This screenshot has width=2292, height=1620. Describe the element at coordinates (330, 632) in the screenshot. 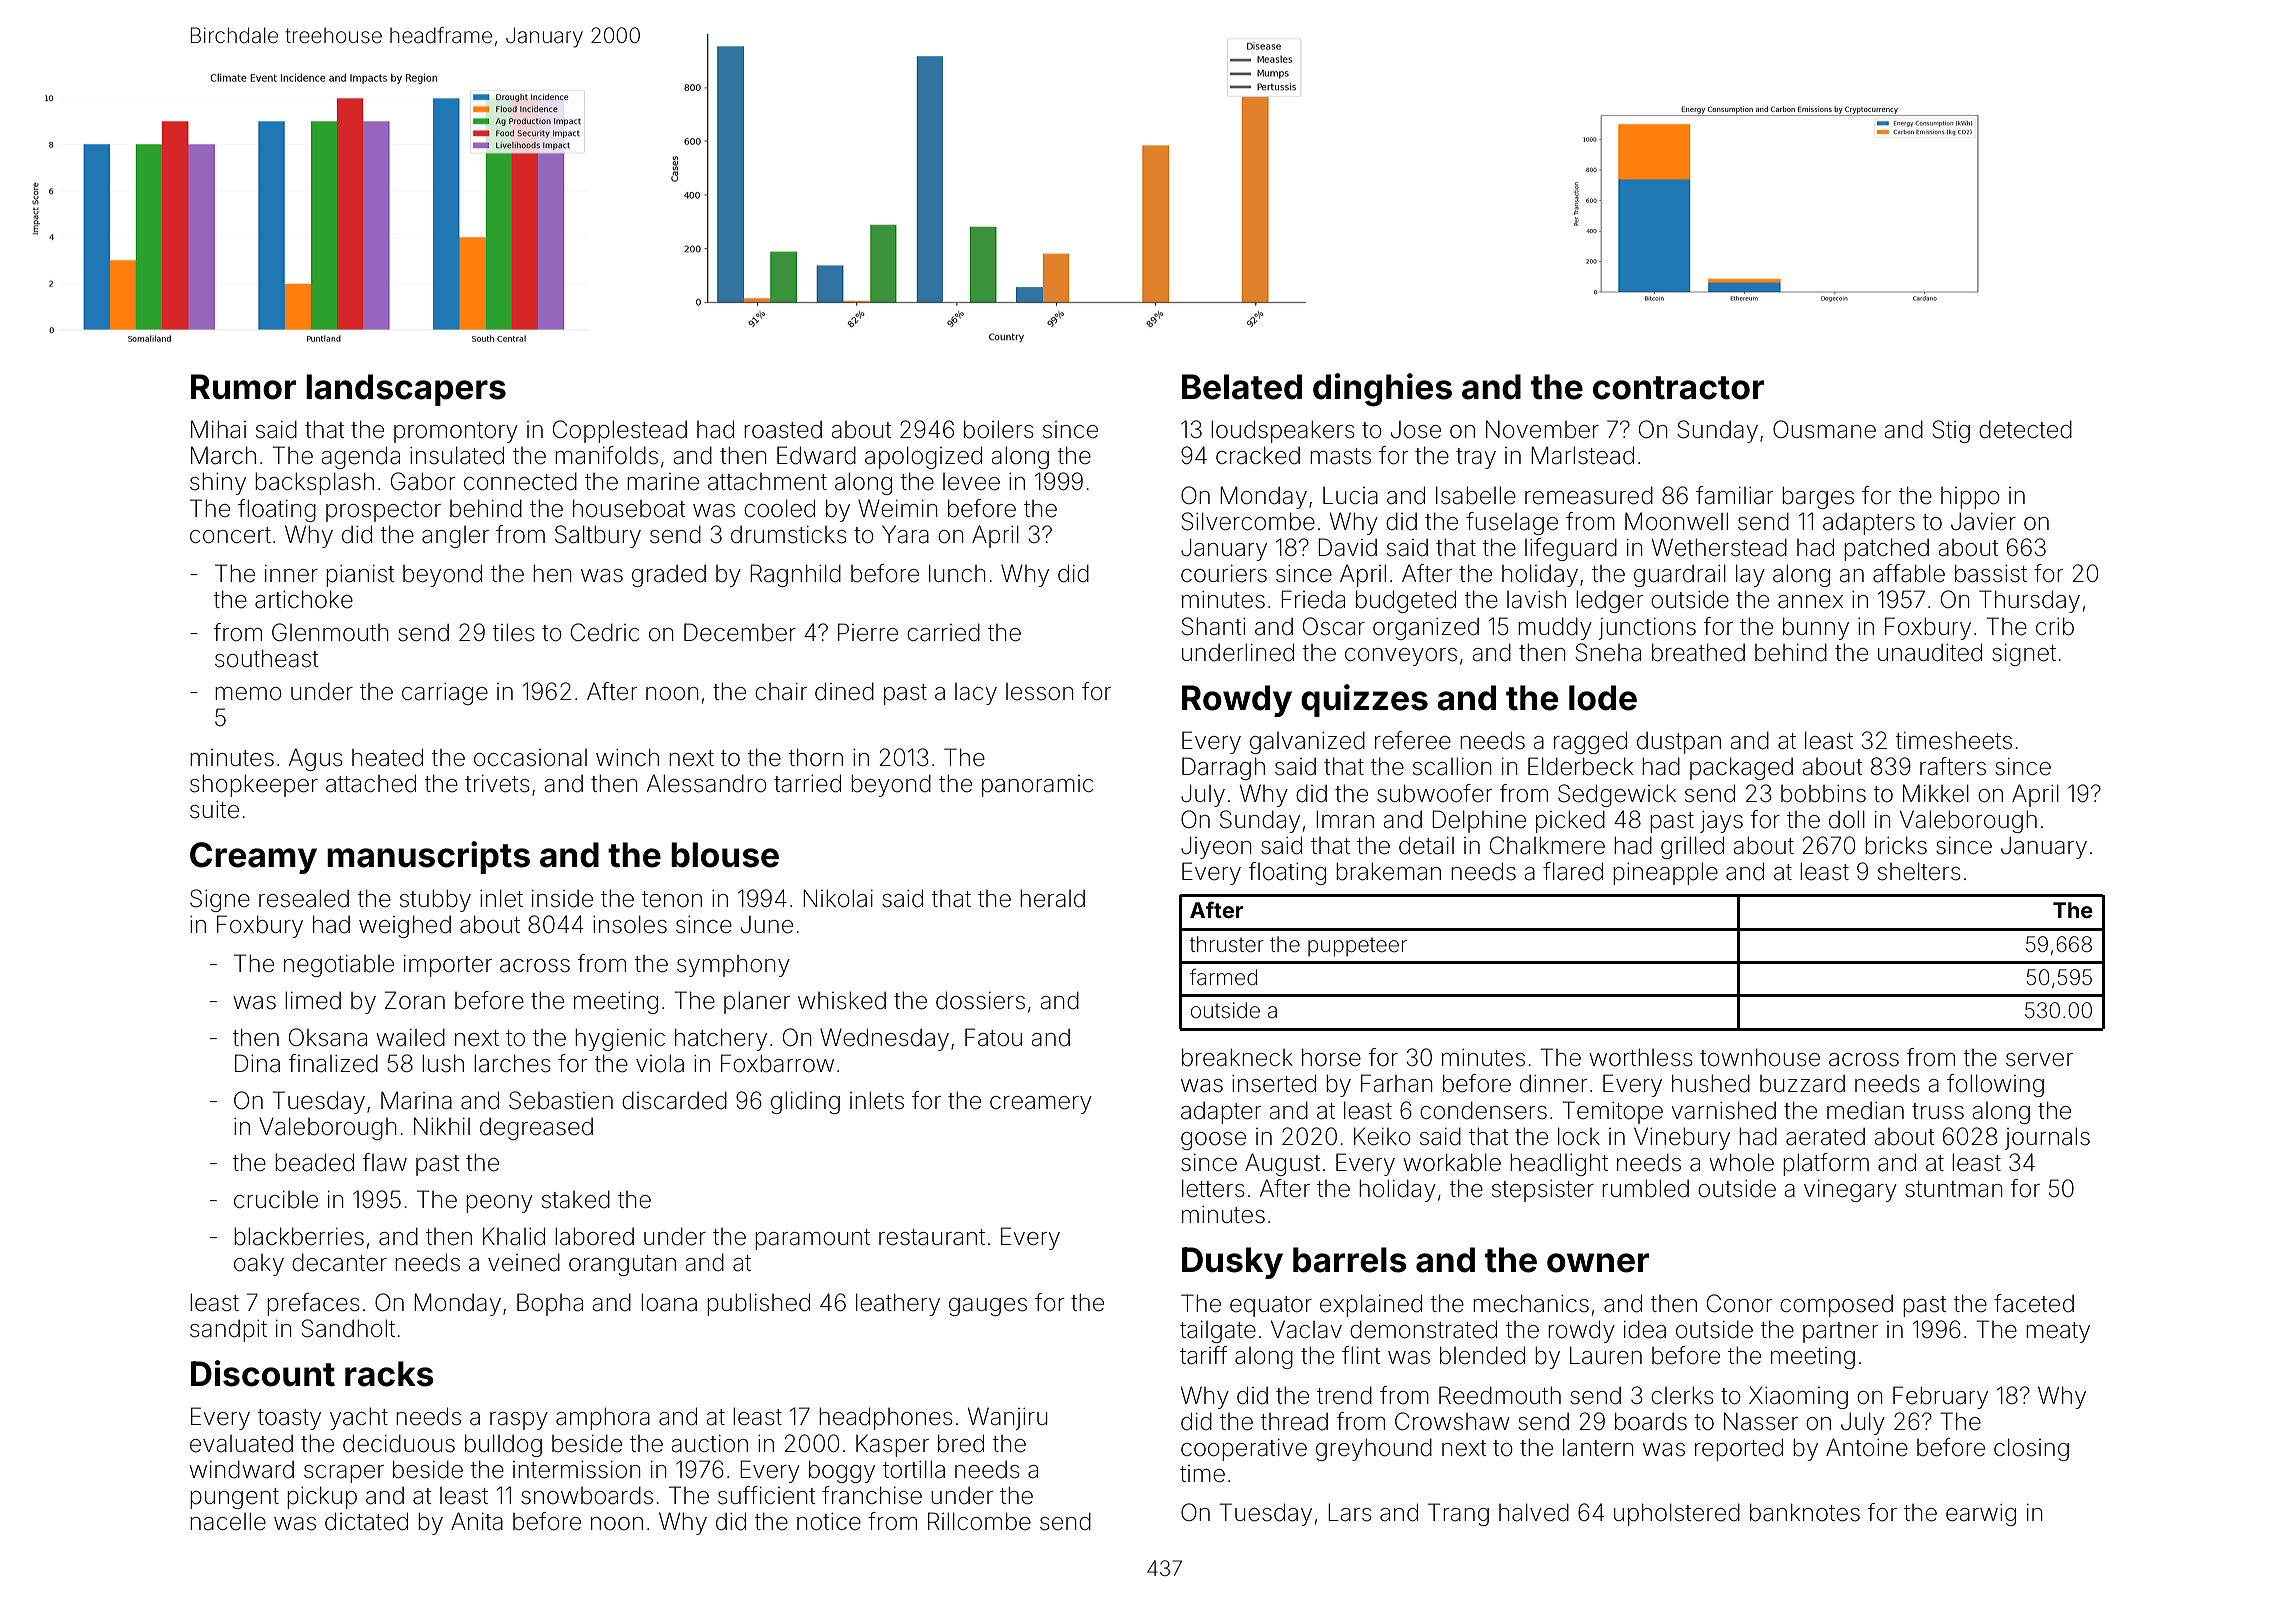

I see `Glenmouth` at that location.
